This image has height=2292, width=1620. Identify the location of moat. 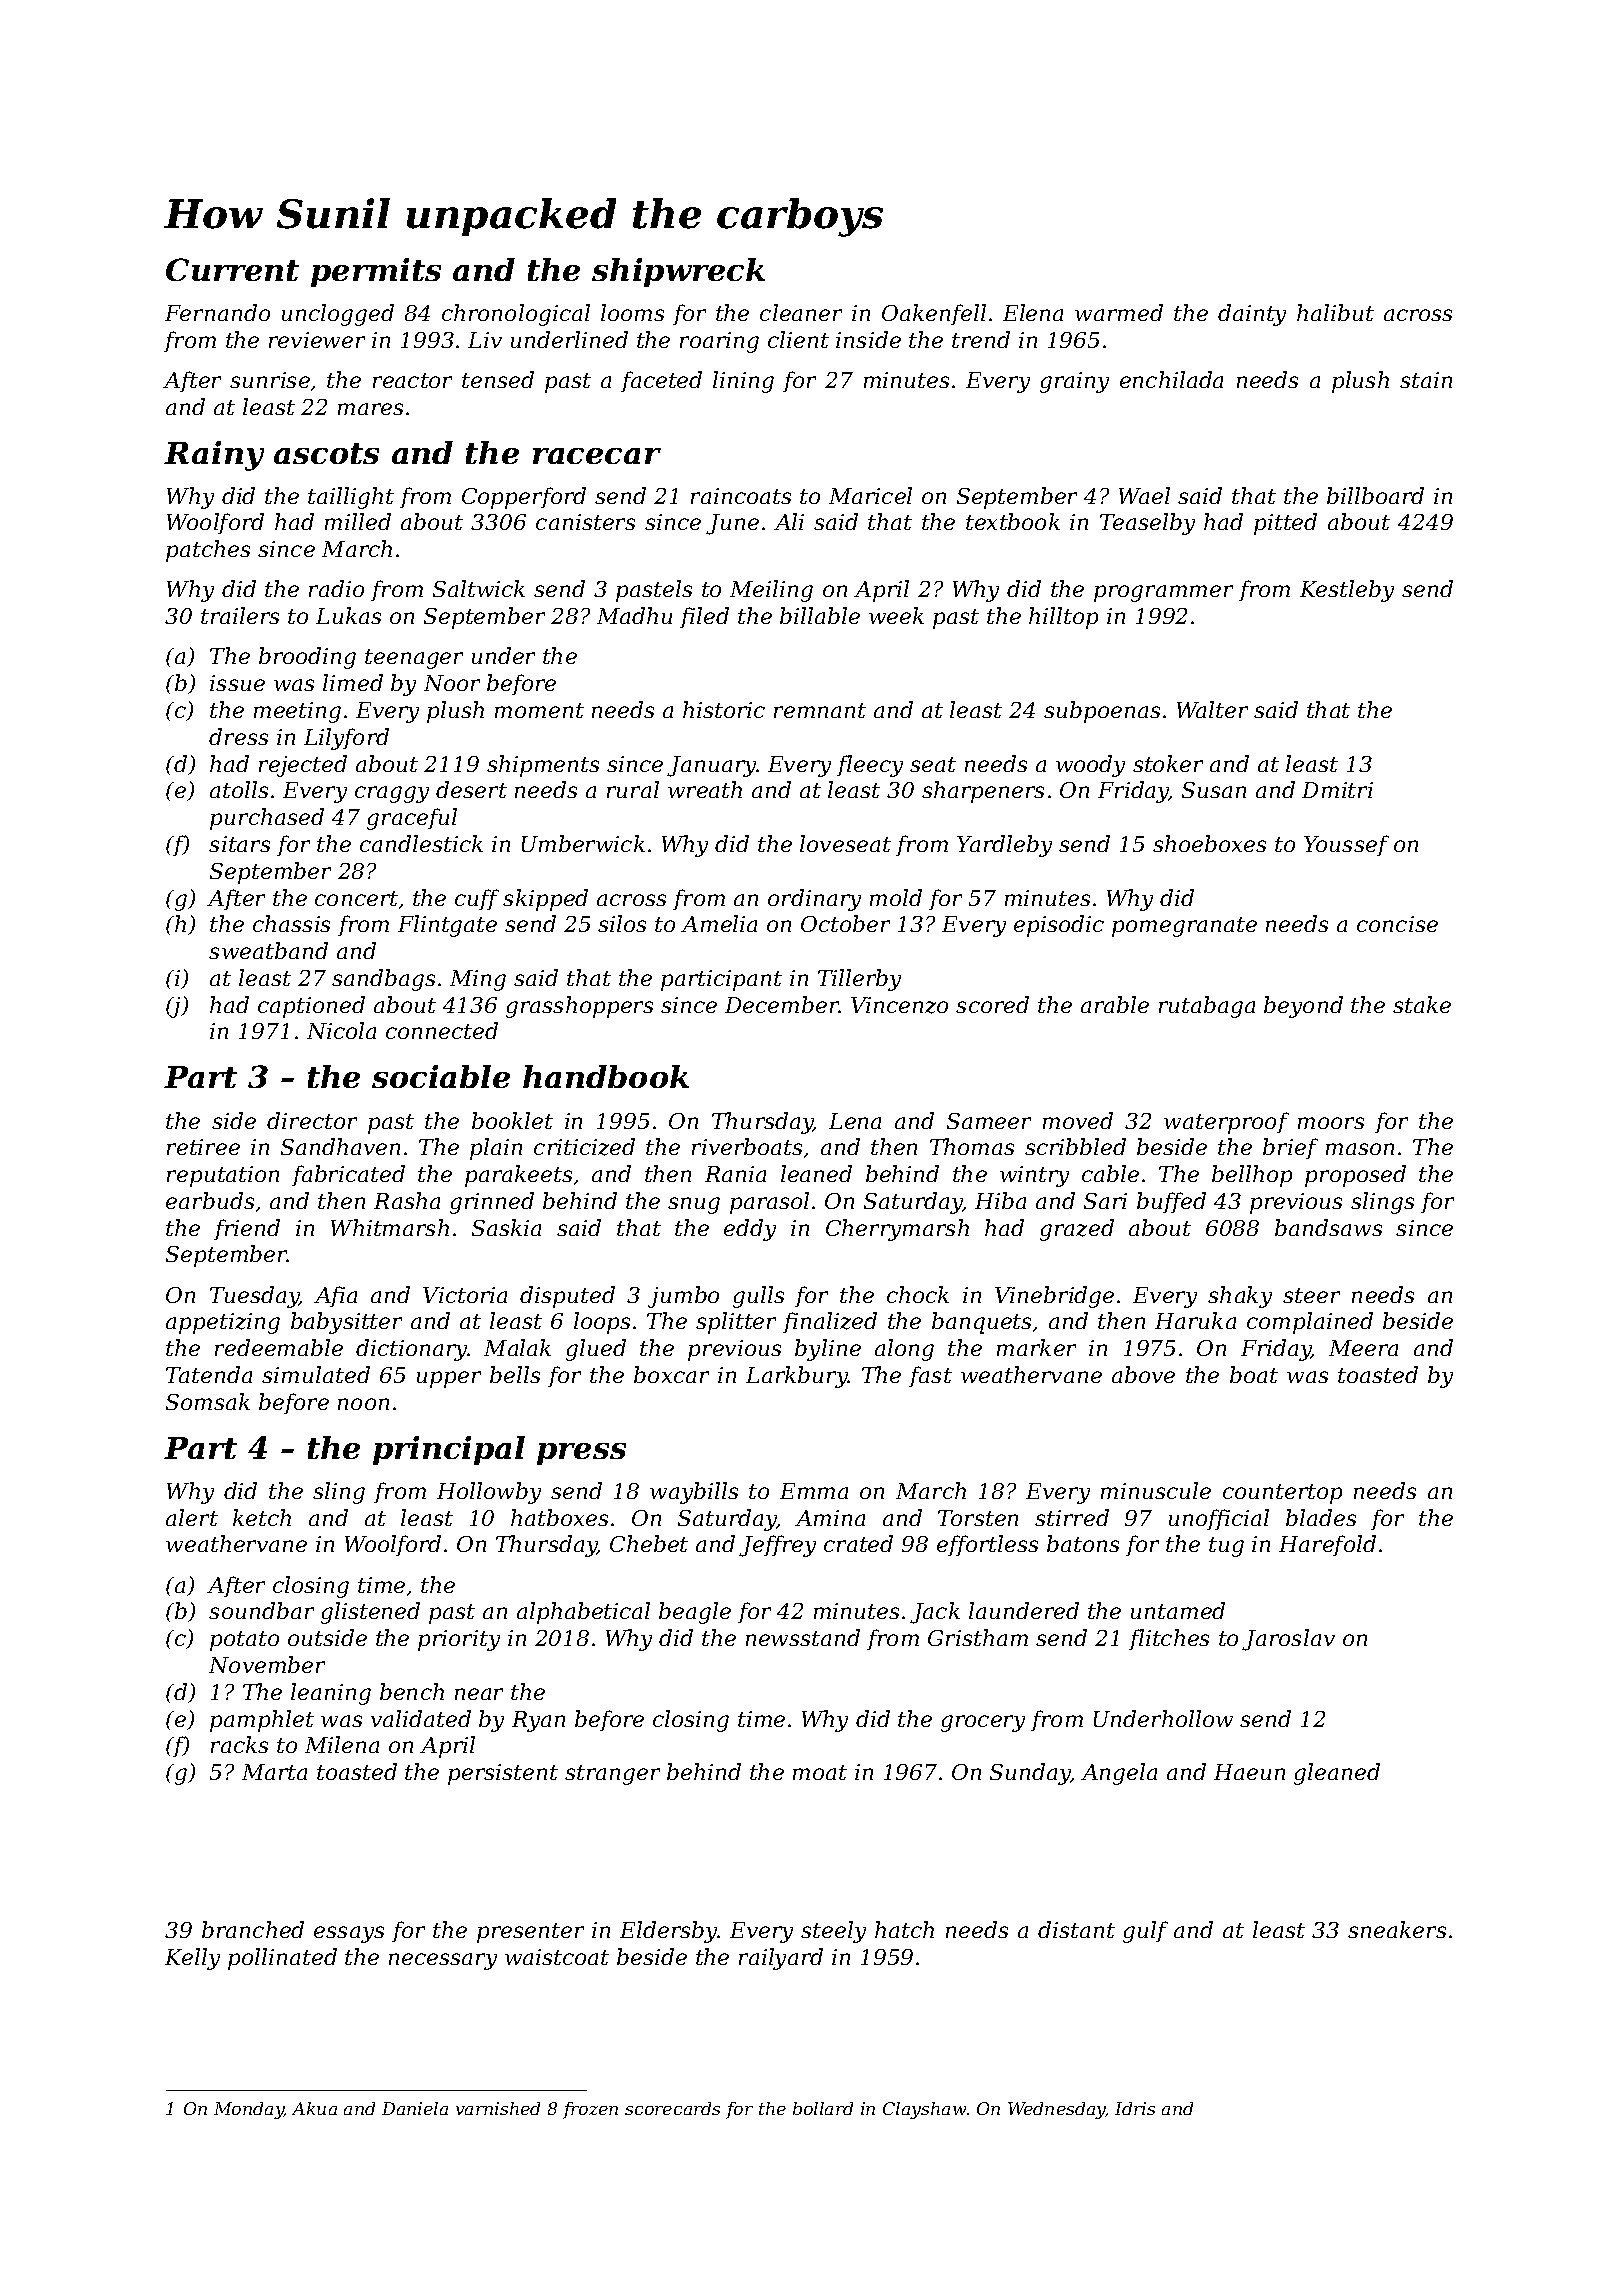
(820, 1772).
